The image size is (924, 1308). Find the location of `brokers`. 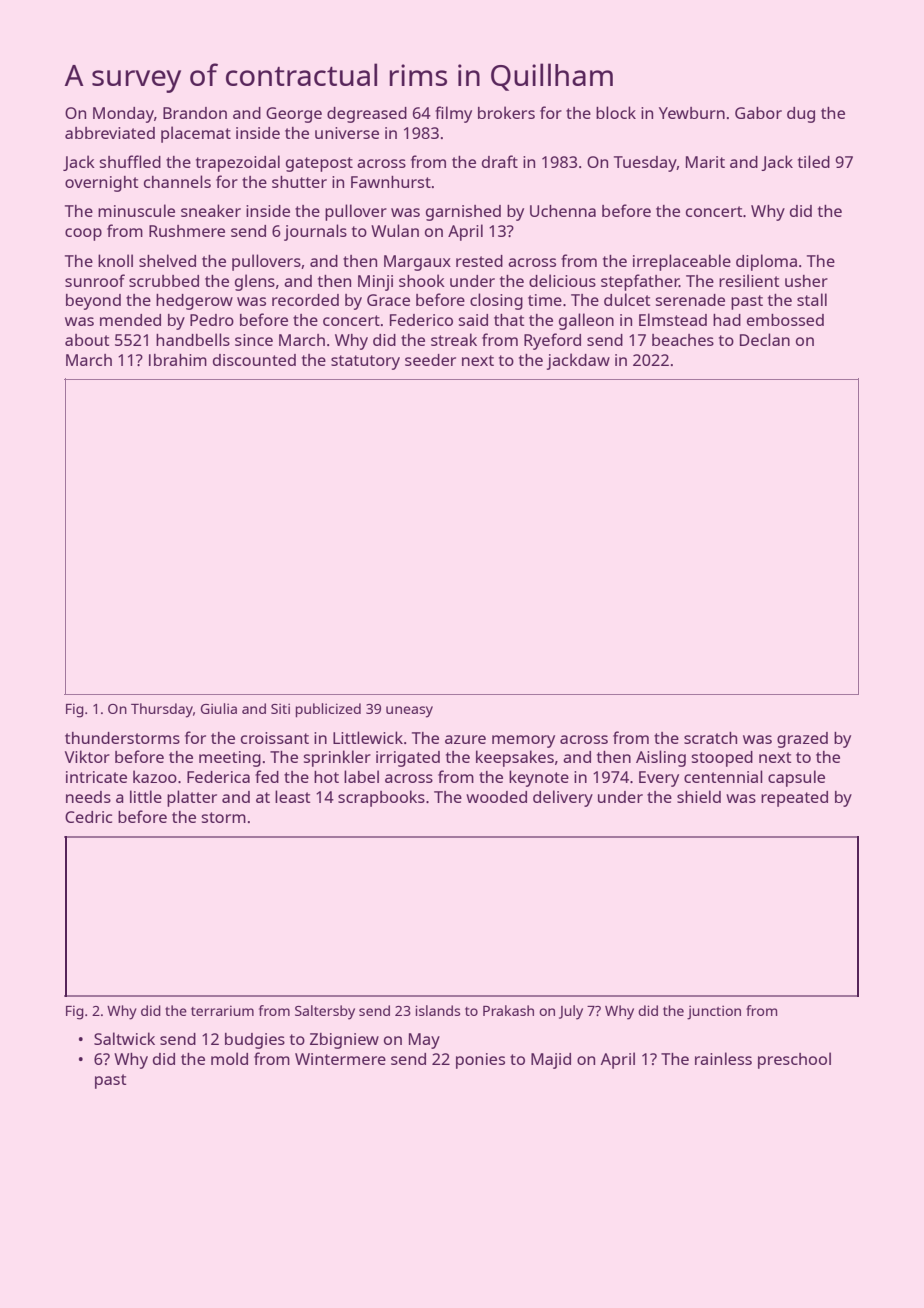

brokers is located at coordinates (506, 112).
